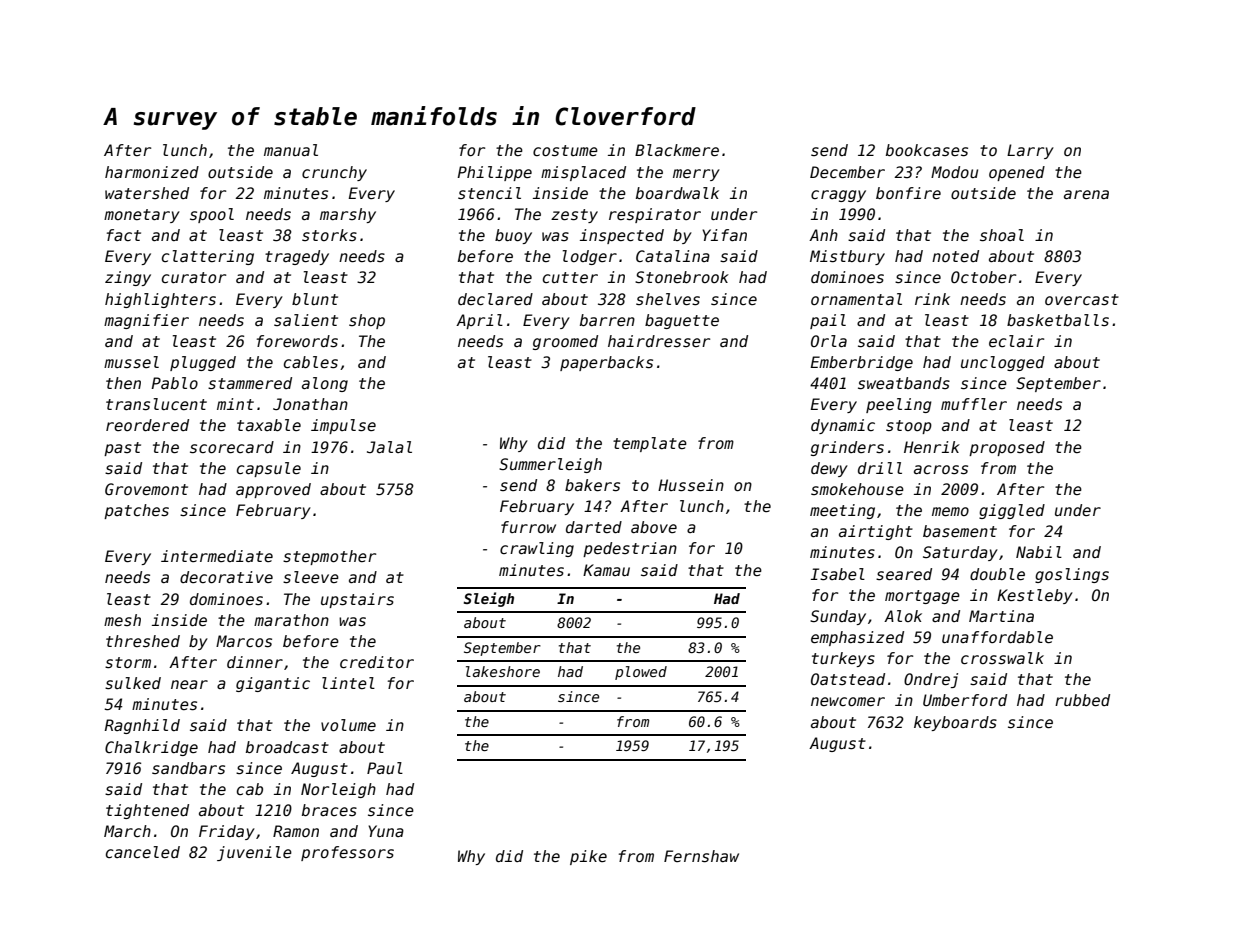 The image size is (1233, 952). Describe the element at coordinates (592, 485) in the screenshot. I see `bakers` at that location.
